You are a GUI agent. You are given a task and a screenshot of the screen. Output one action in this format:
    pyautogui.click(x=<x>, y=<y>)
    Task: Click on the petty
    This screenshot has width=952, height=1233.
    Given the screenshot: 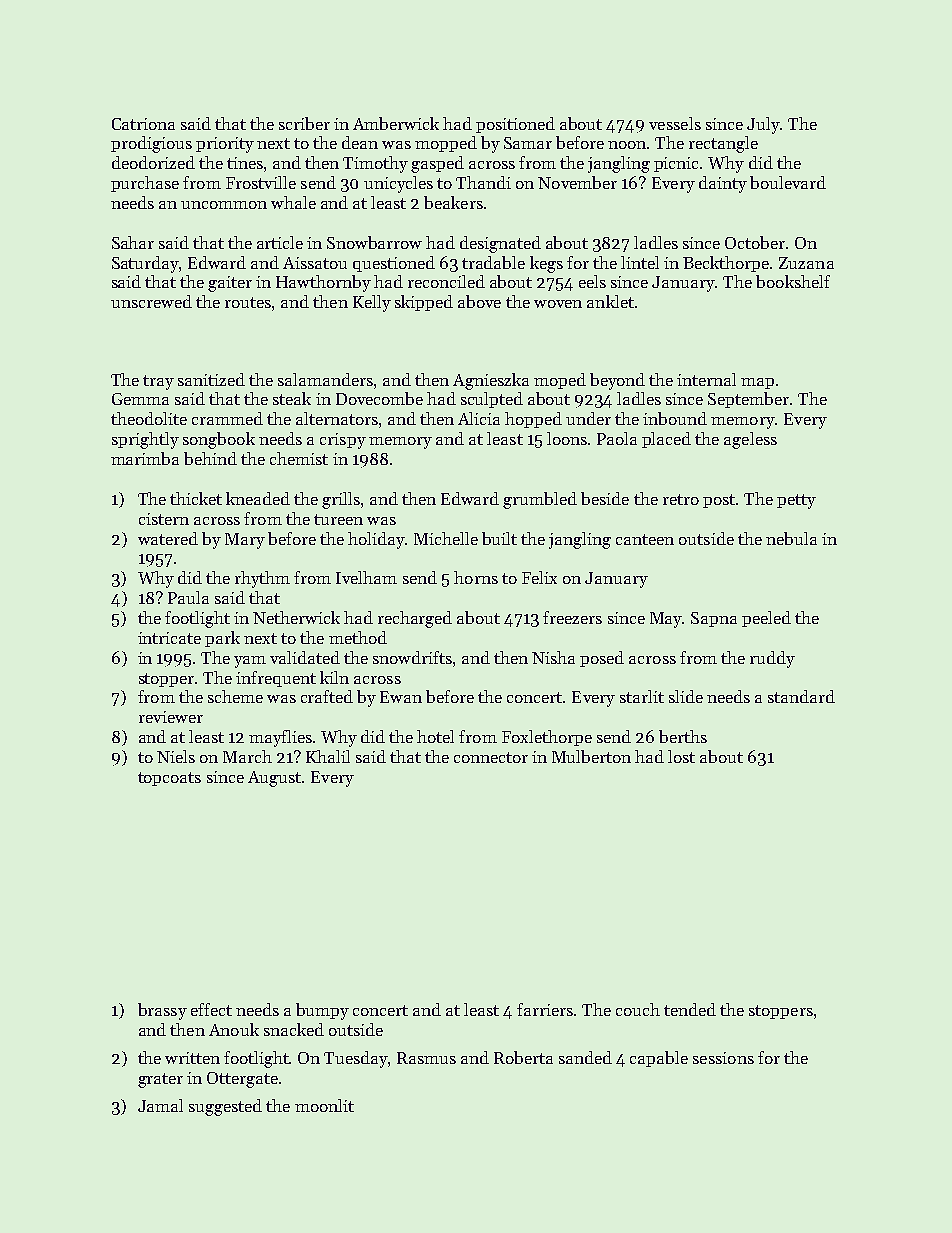 What is the action you would take?
    pyautogui.click(x=796, y=501)
